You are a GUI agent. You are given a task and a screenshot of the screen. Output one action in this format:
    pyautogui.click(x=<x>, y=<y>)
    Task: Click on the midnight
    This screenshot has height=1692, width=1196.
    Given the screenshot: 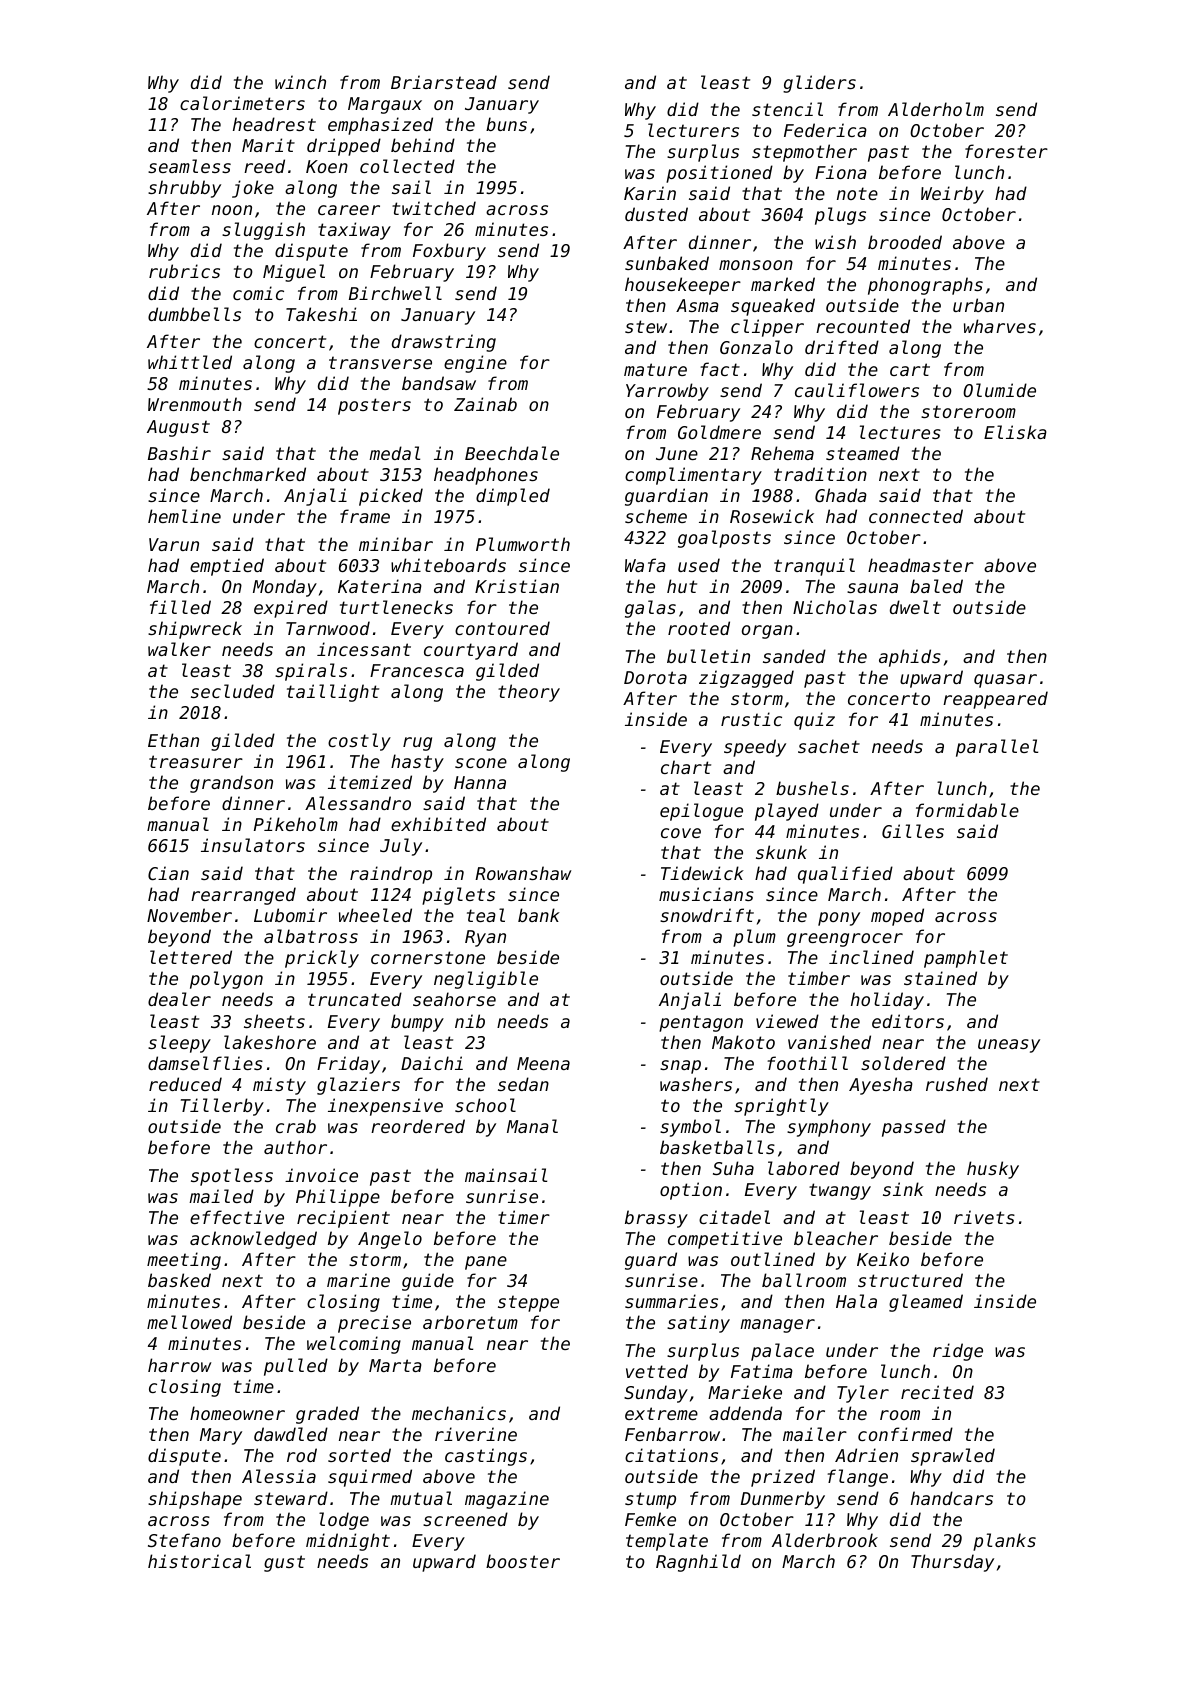 What is the action you would take?
    pyautogui.click(x=348, y=1542)
